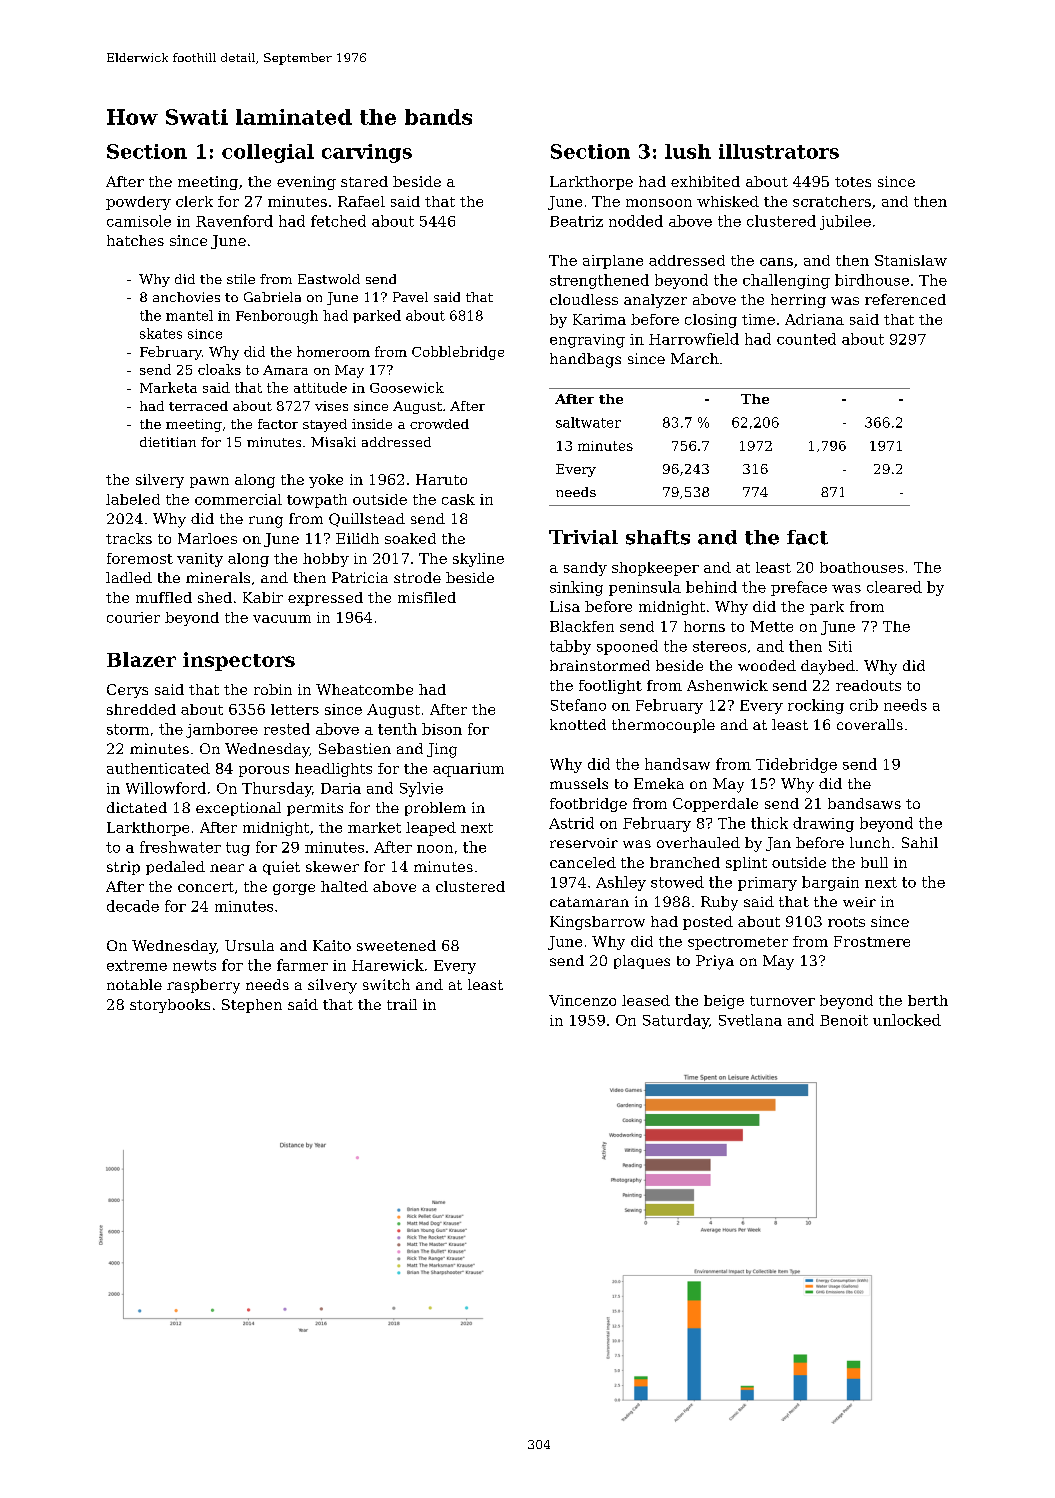 The height and width of the document is (1498, 1055). Describe the element at coordinates (779, 151) in the document. I see `illustrators` at that location.
